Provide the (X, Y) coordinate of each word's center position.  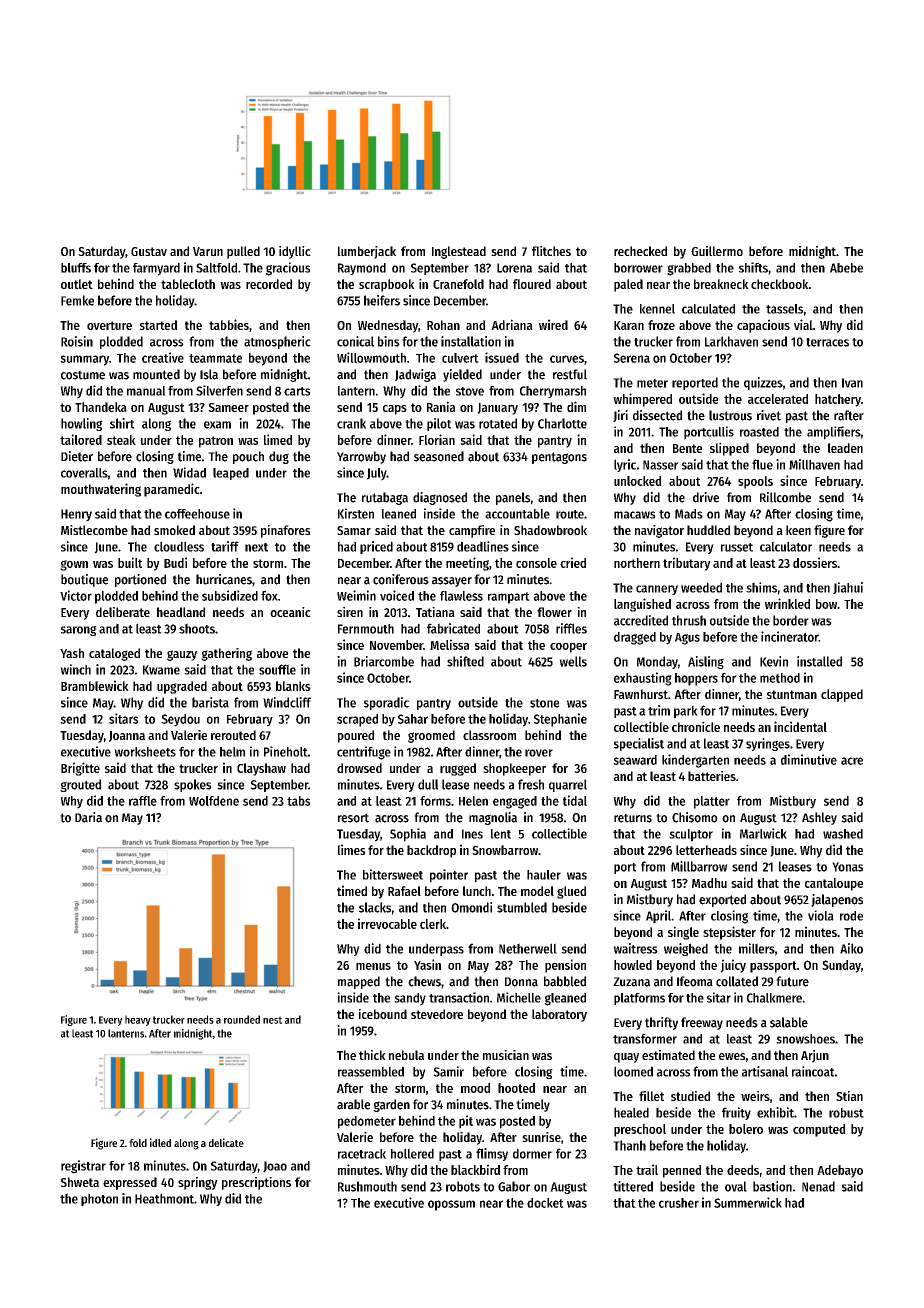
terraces (827, 342)
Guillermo (717, 251)
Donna (521, 982)
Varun (208, 251)
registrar (83, 1167)
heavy (138, 1020)
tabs (298, 801)
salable (789, 1022)
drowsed (359, 768)
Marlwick (763, 833)
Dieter (77, 456)
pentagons (559, 458)
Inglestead (459, 252)
